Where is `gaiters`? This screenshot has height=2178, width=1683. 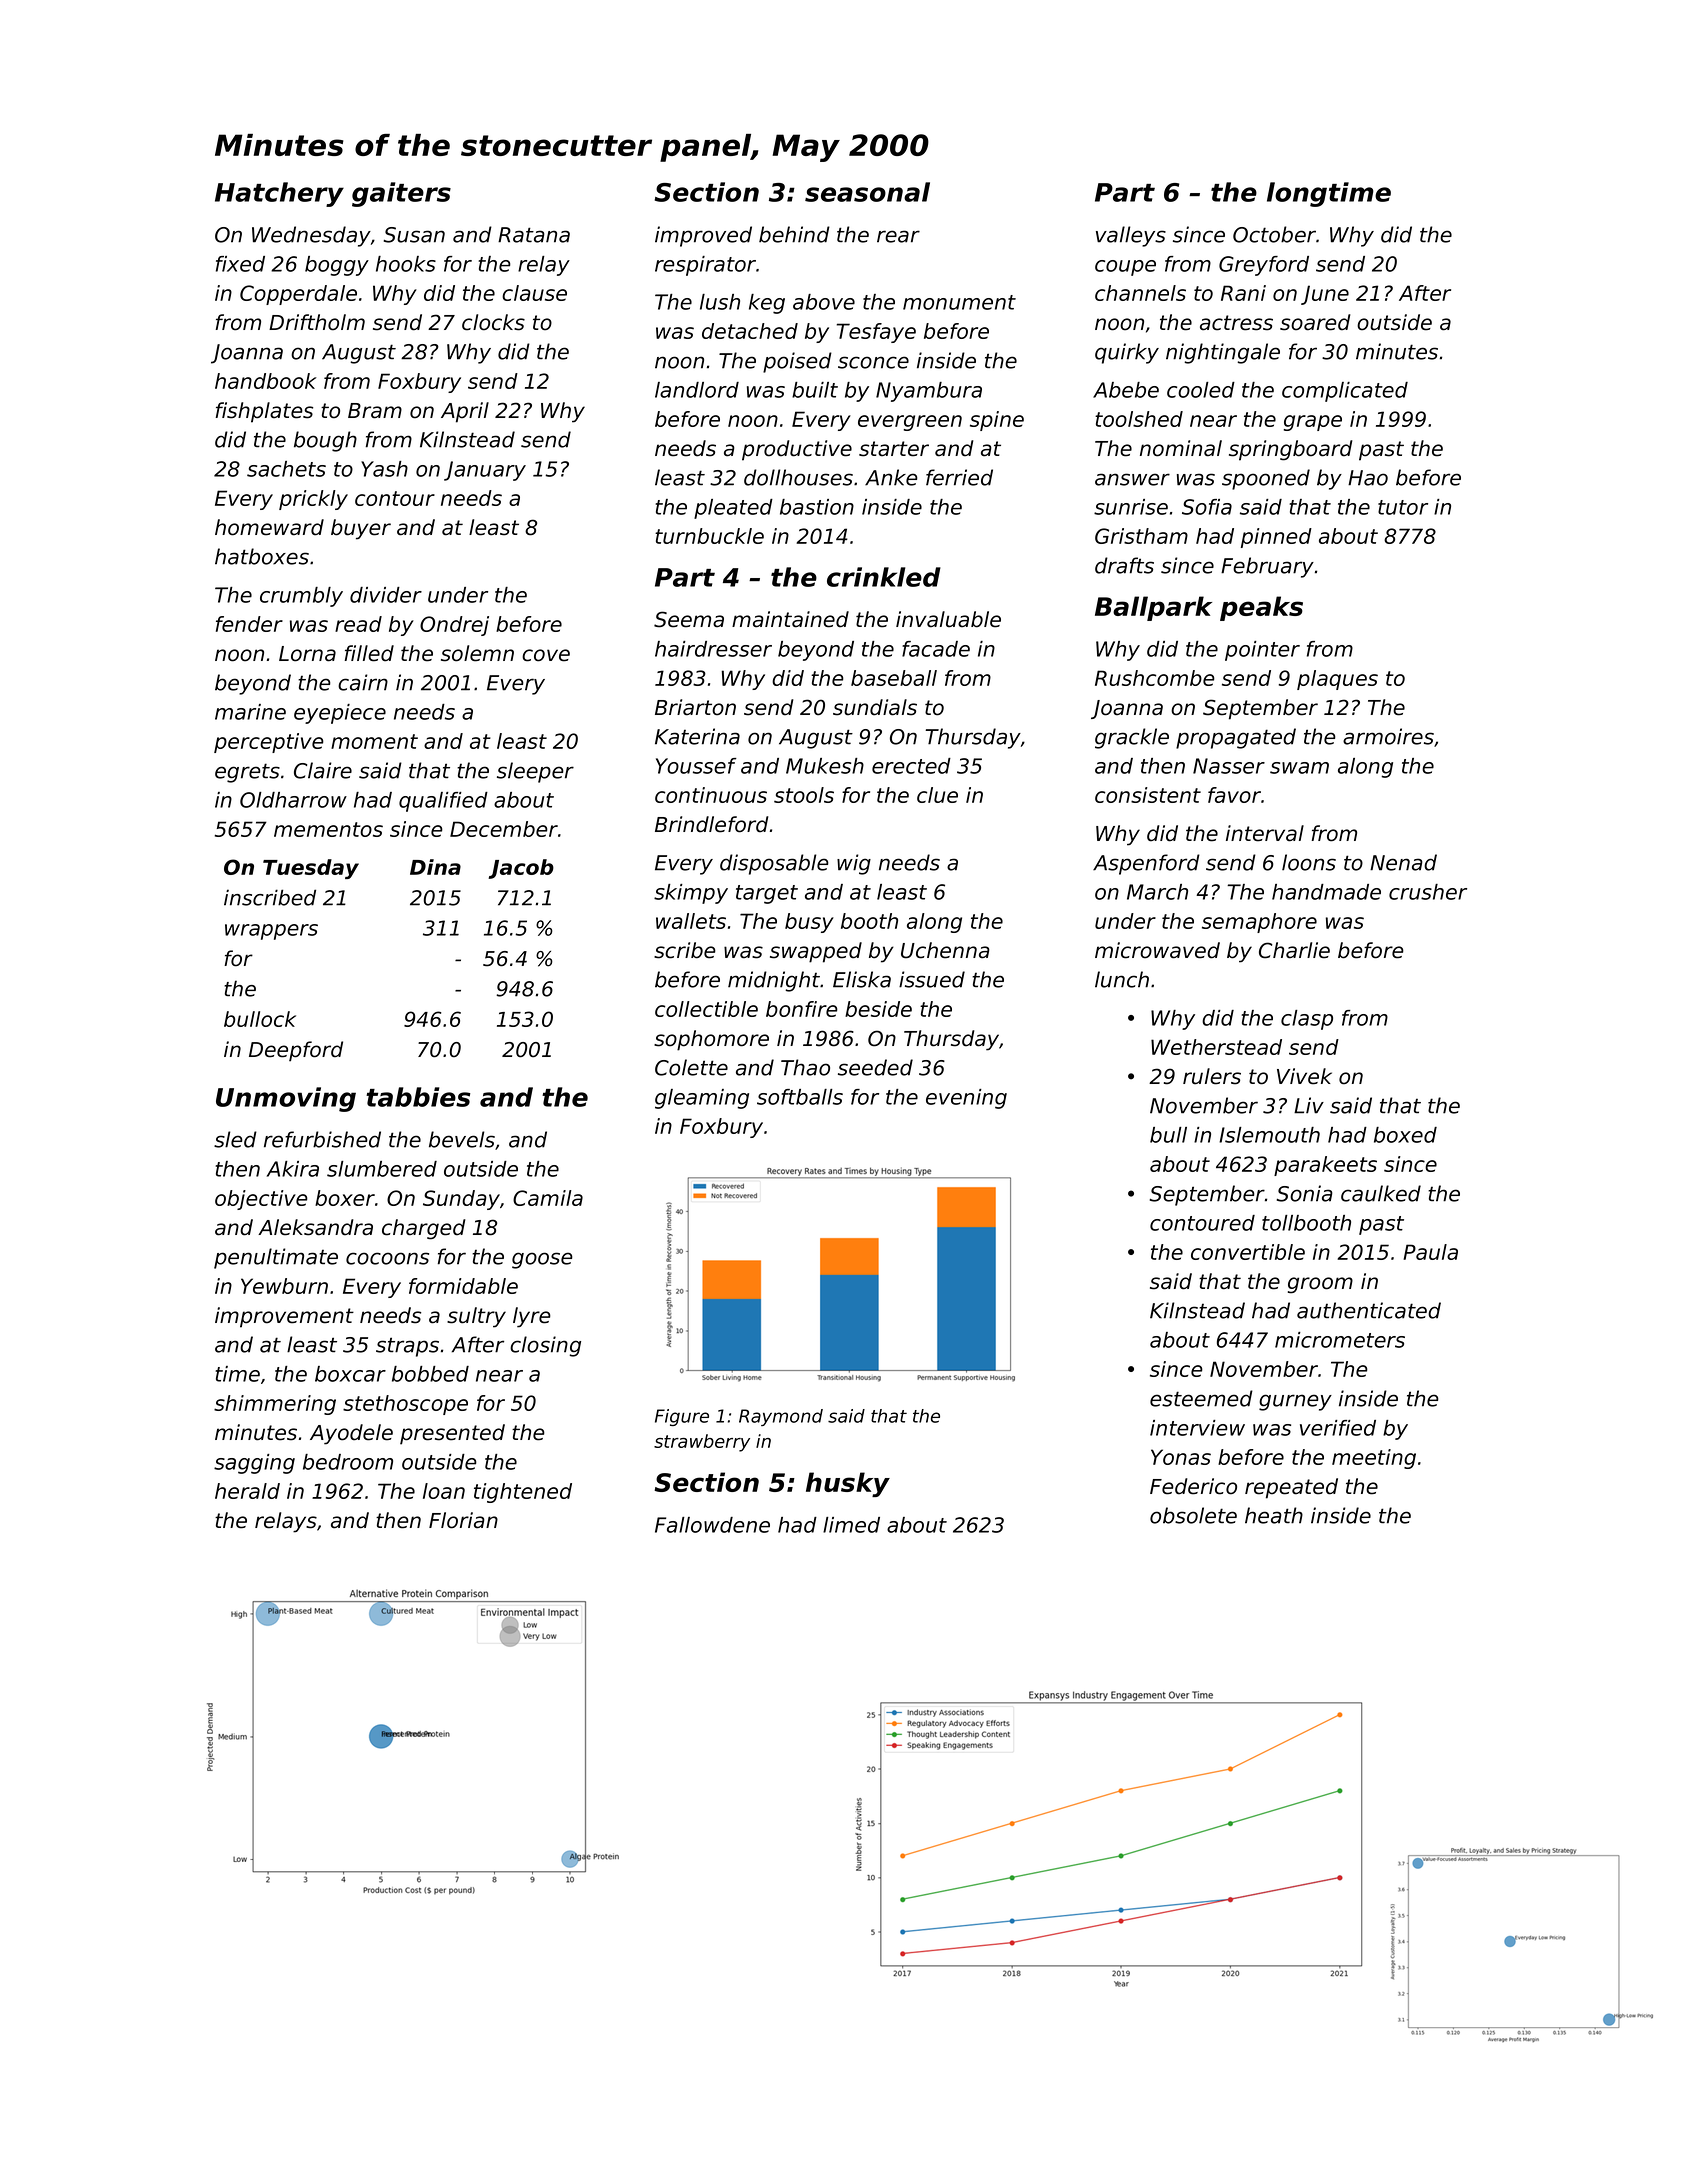 gaiters is located at coordinates (401, 194).
